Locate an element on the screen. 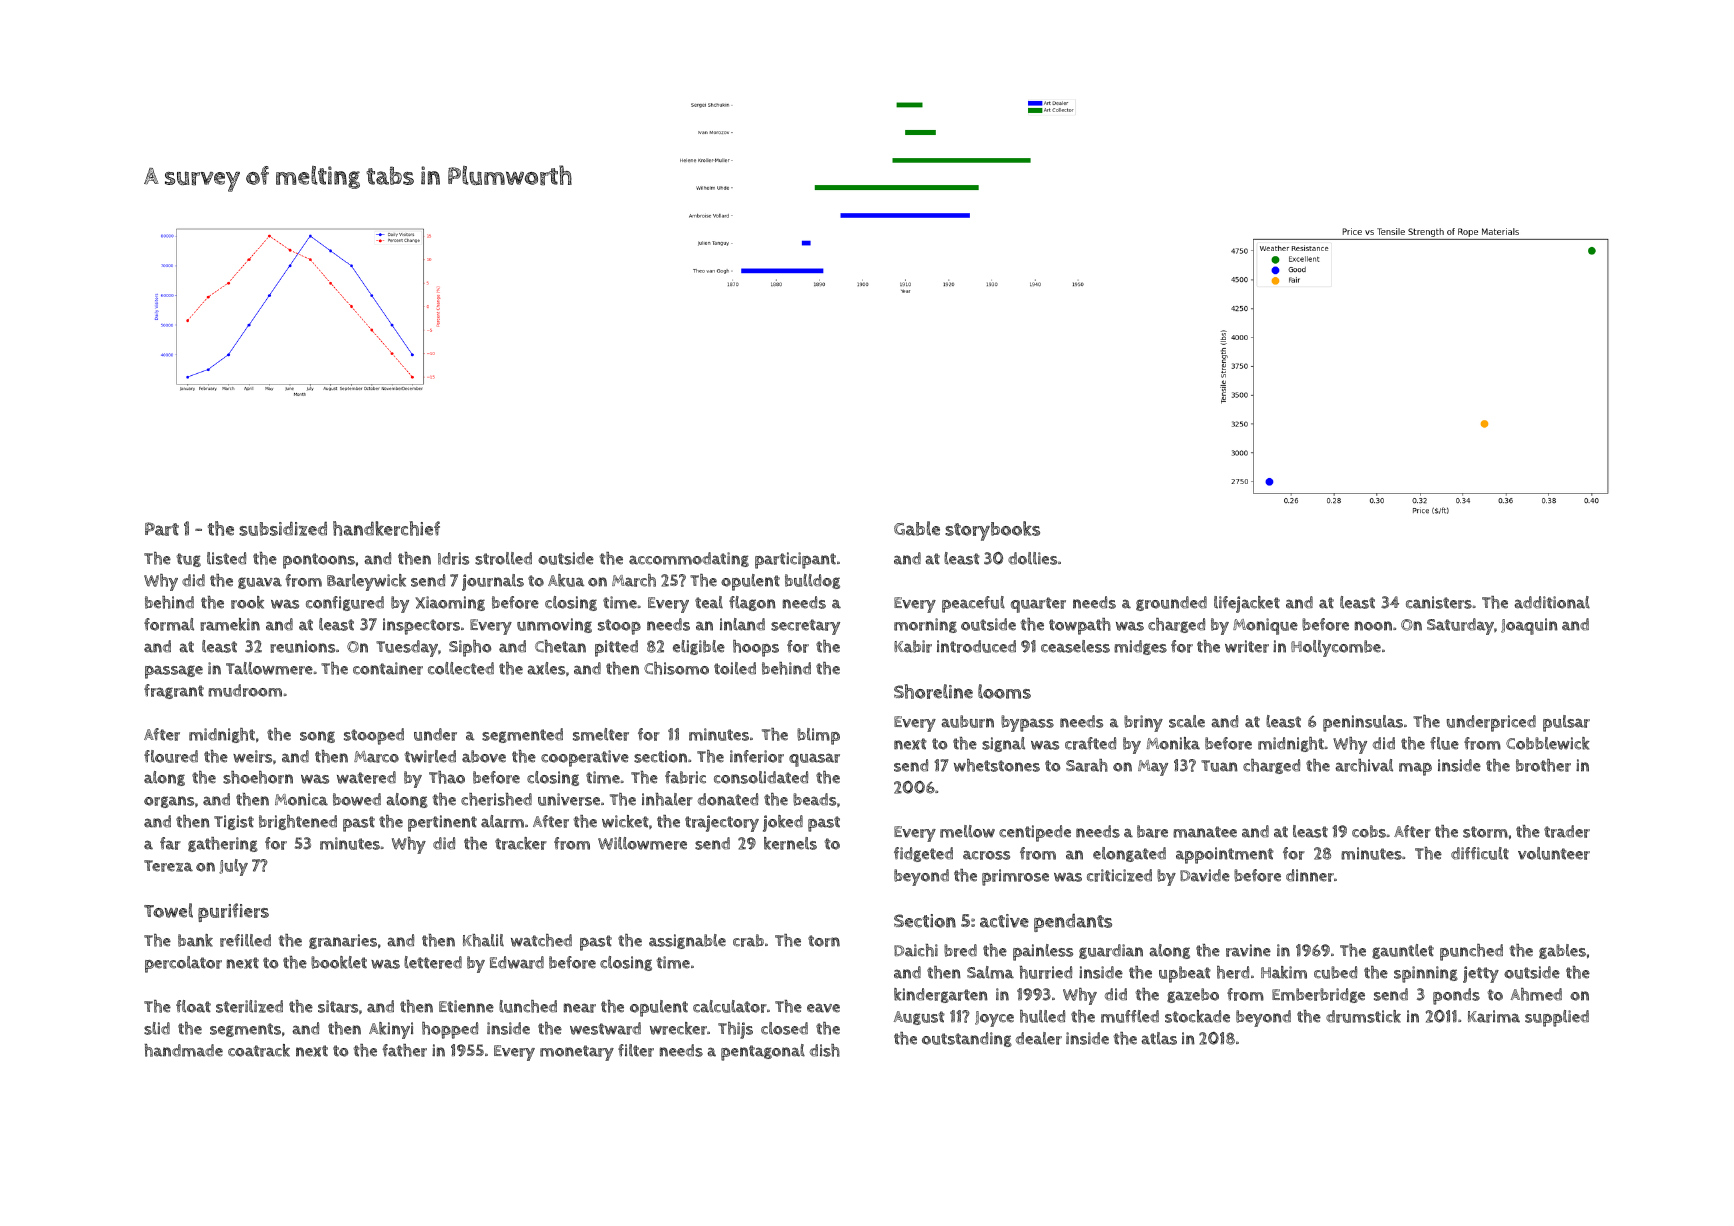 Image resolution: width=1734 pixels, height=1226 pixels. dinner is located at coordinates (1310, 875).
